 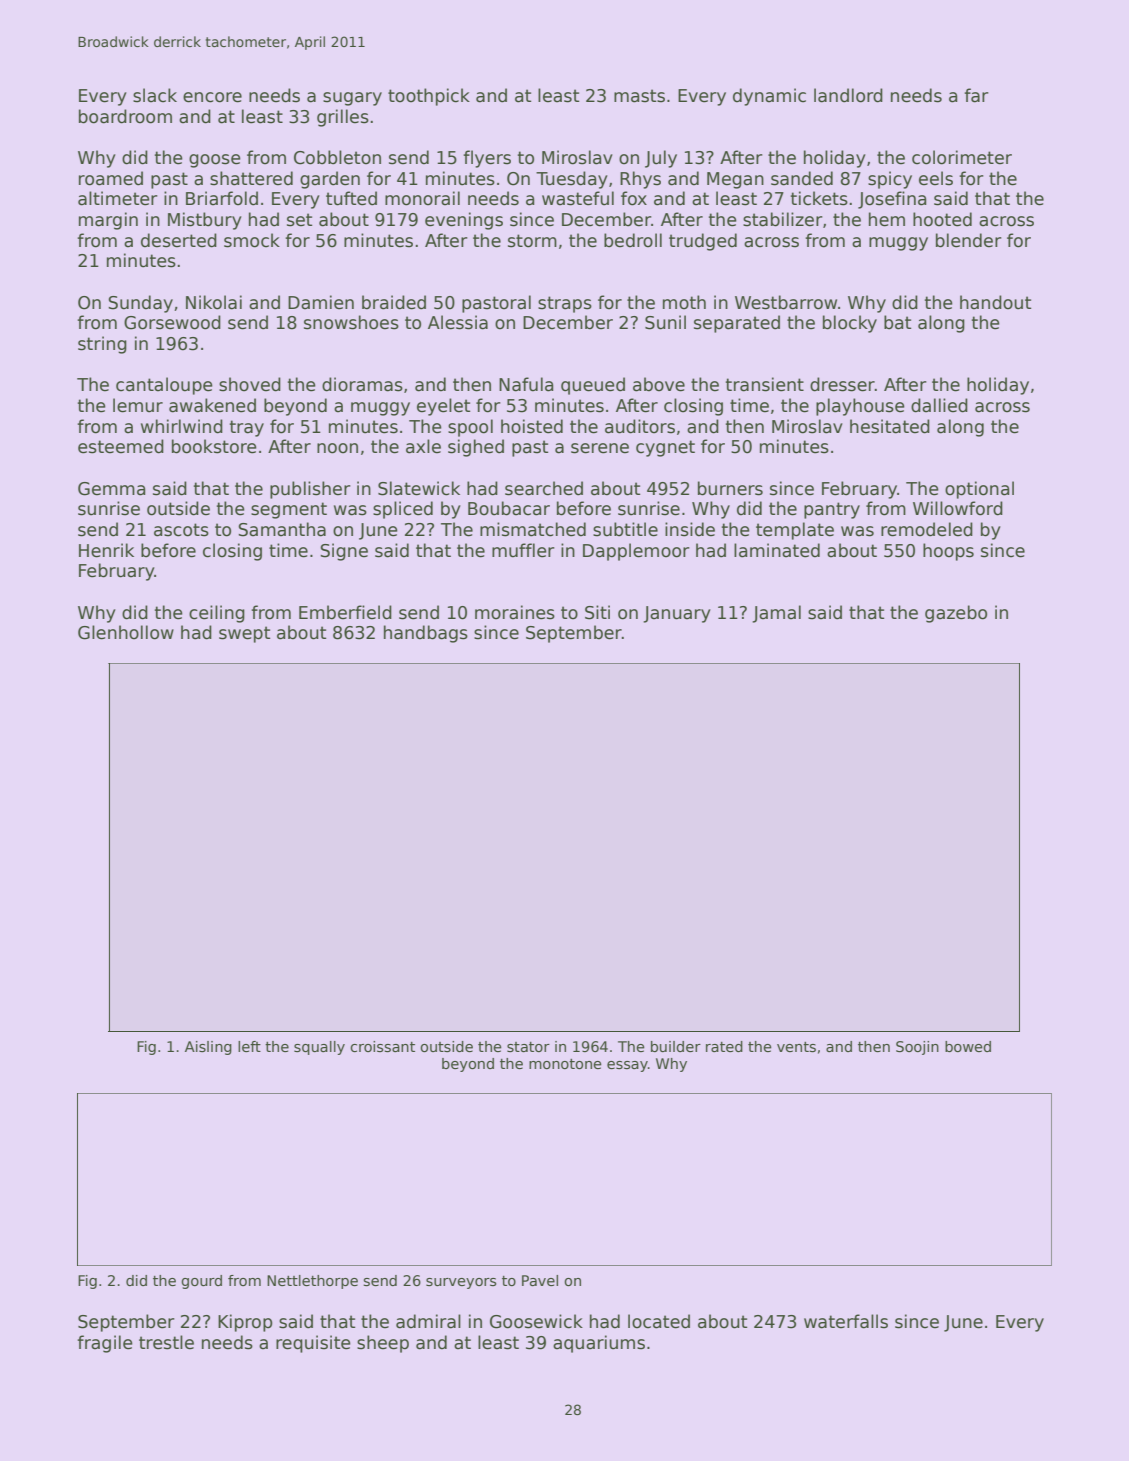 I want to click on left, so click(x=249, y=1046).
